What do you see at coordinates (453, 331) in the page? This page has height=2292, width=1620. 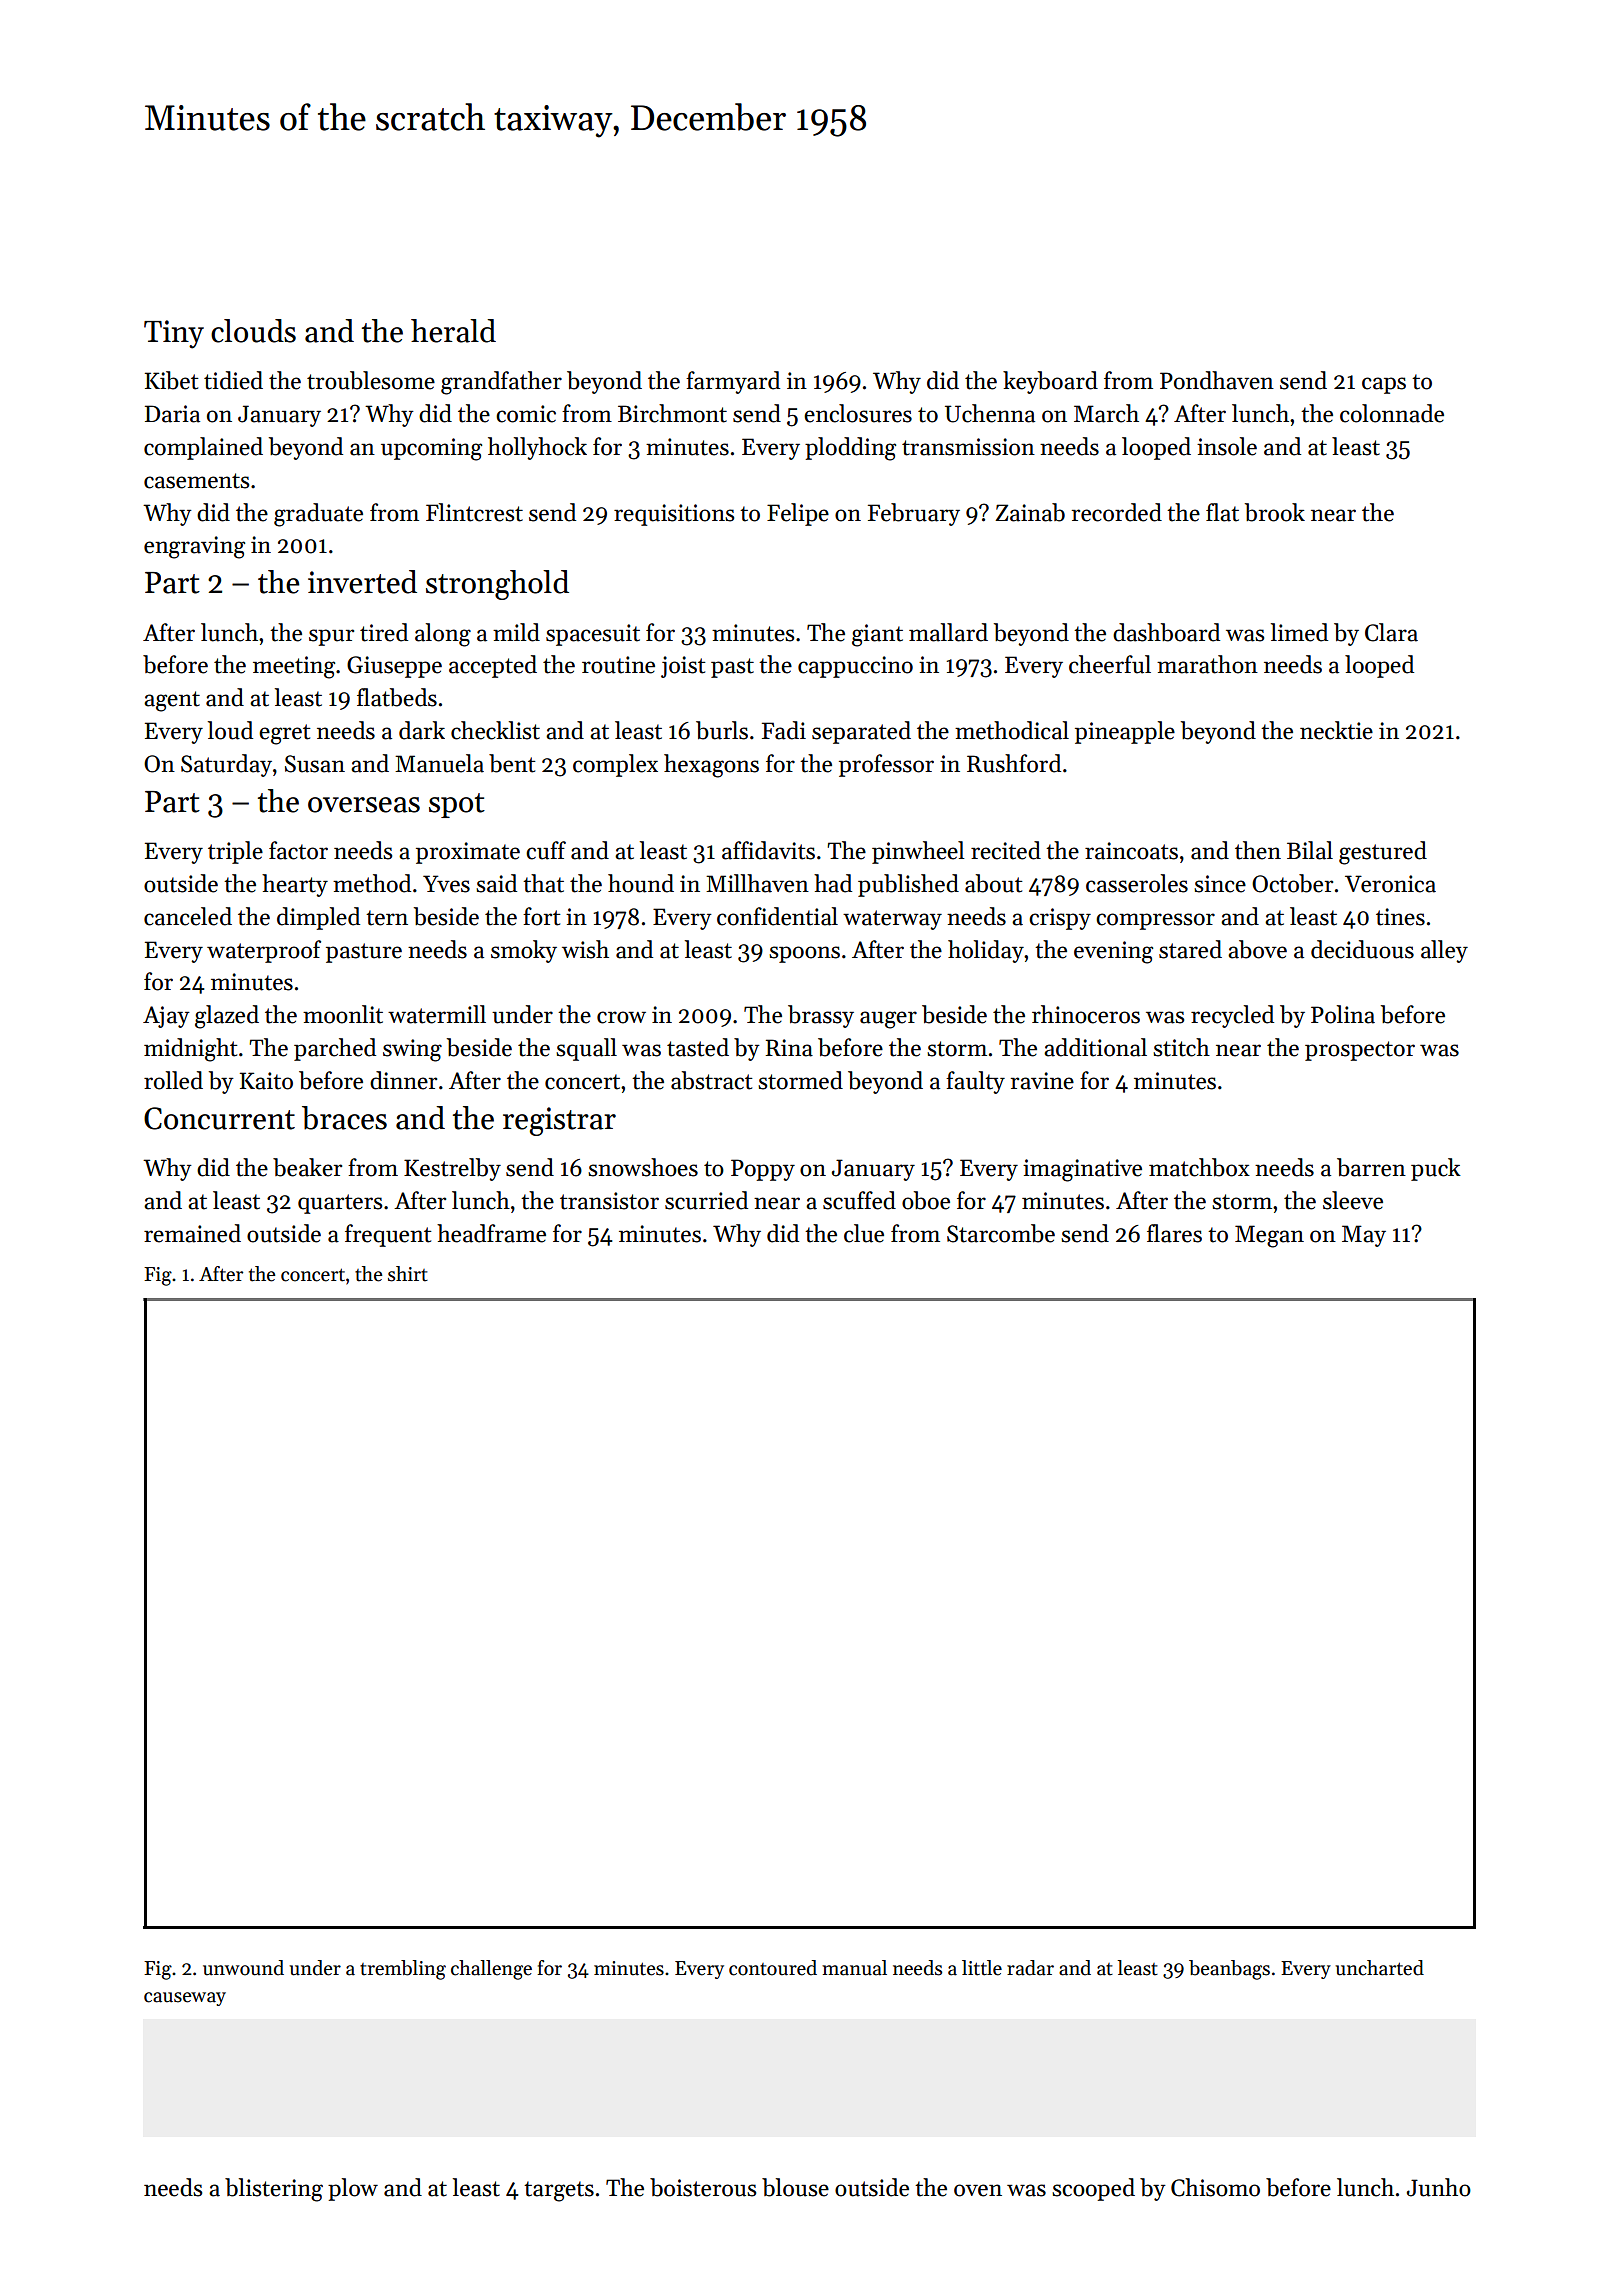 I see `herald` at bounding box center [453, 331].
